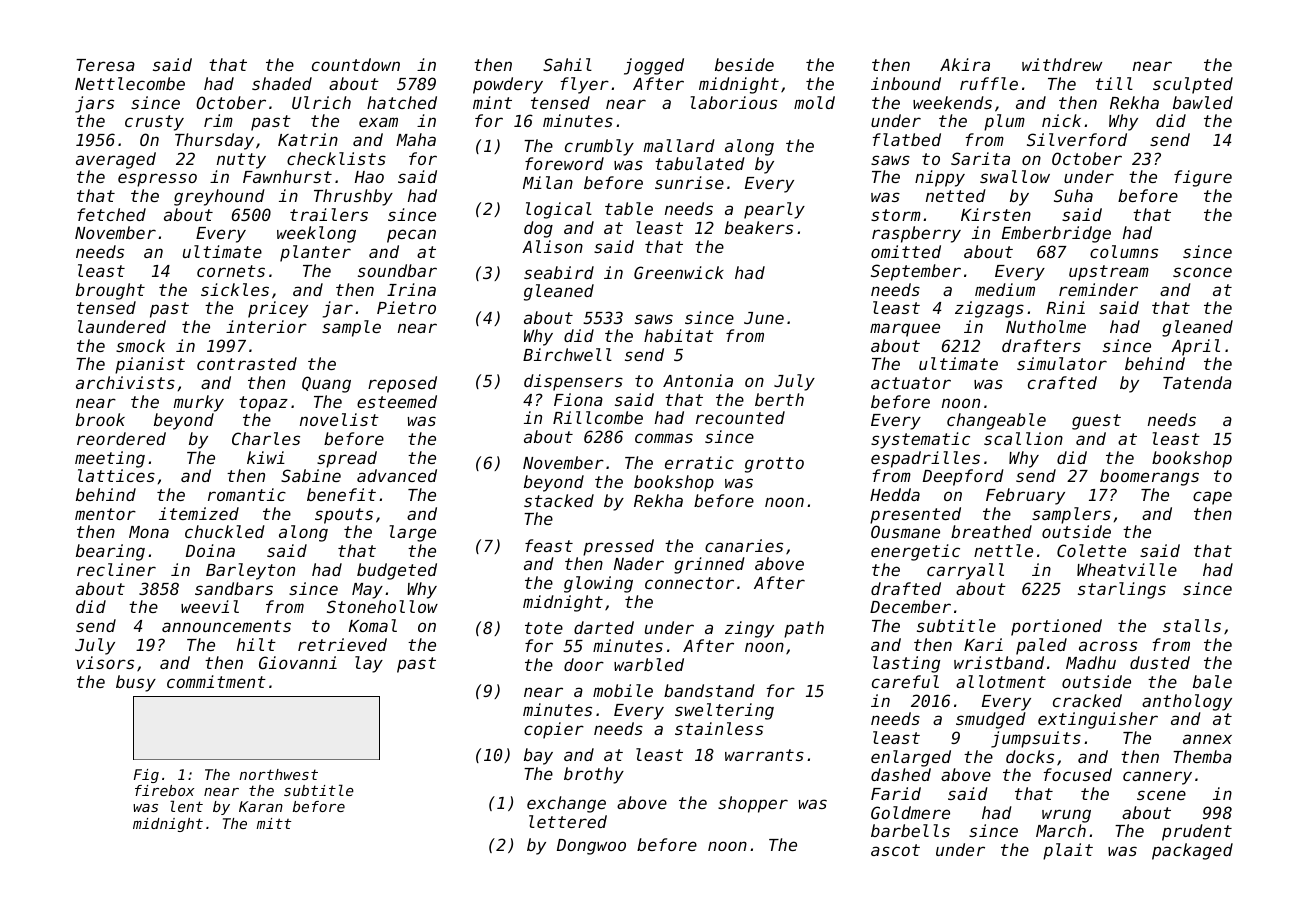  Describe the element at coordinates (116, 569) in the screenshot. I see `recliner` at that location.
